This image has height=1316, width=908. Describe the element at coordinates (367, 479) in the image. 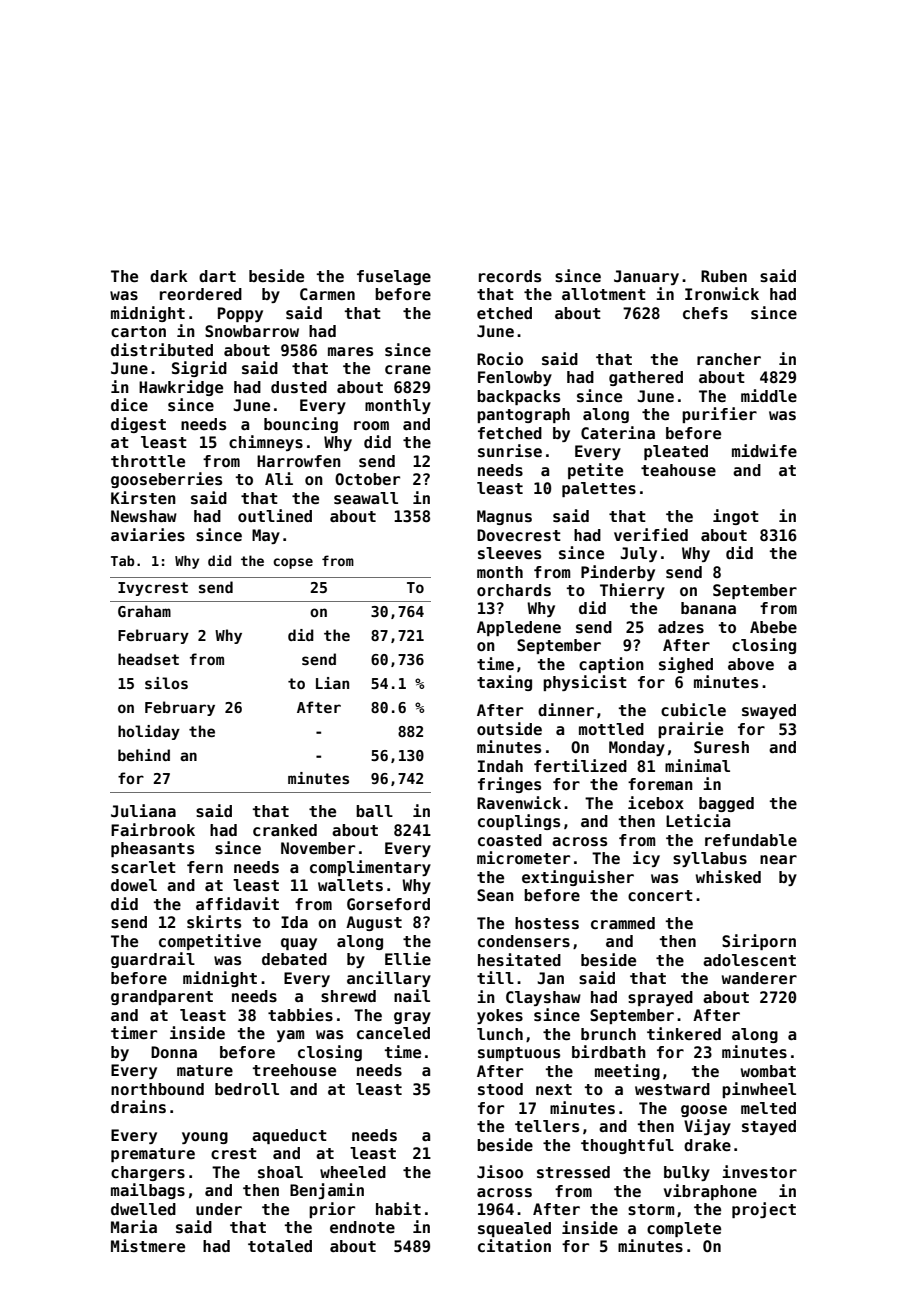

I see `October` at that location.
